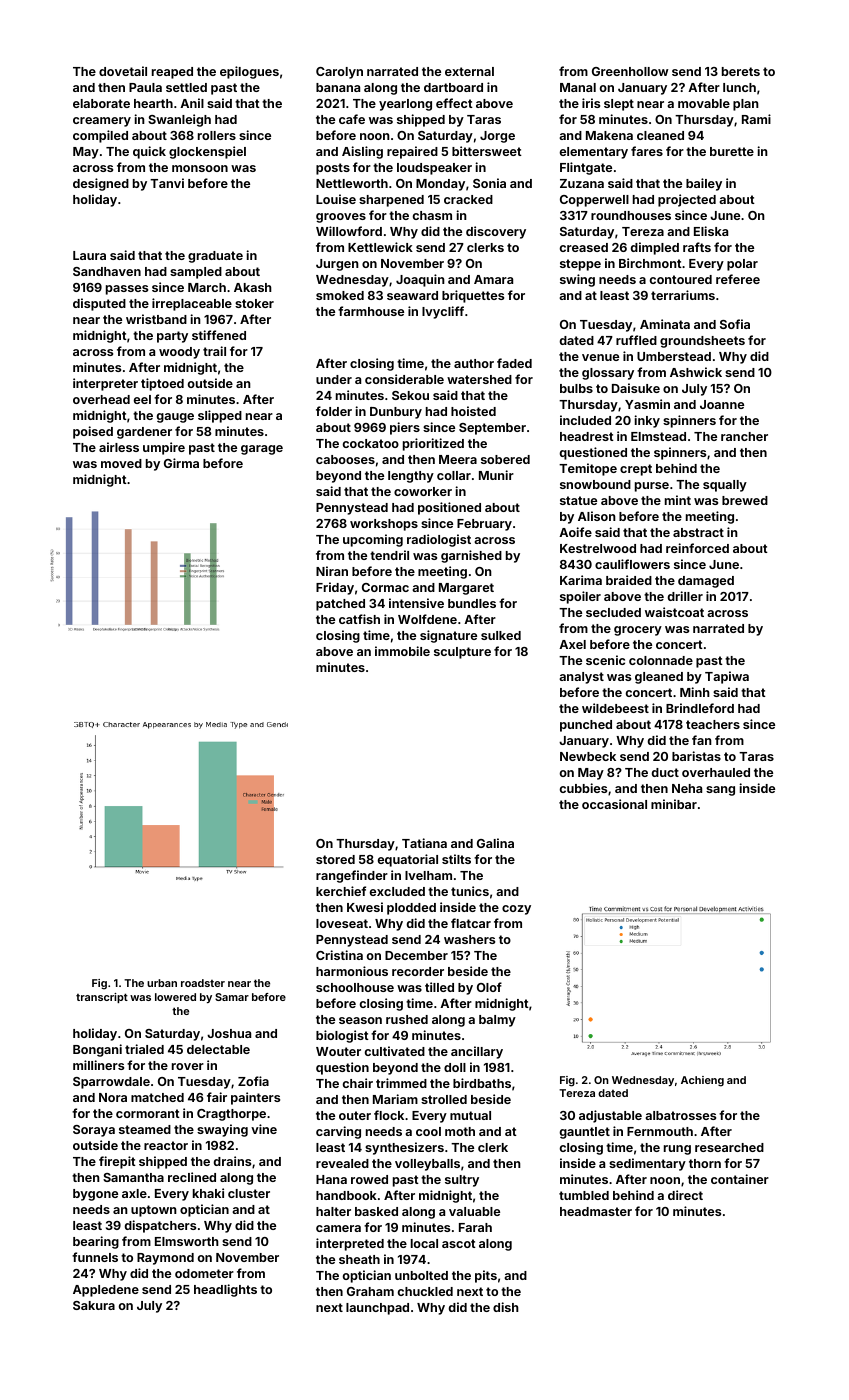 The height and width of the screenshot is (1400, 849). What do you see at coordinates (342, 923) in the screenshot?
I see `loveseat` at bounding box center [342, 923].
